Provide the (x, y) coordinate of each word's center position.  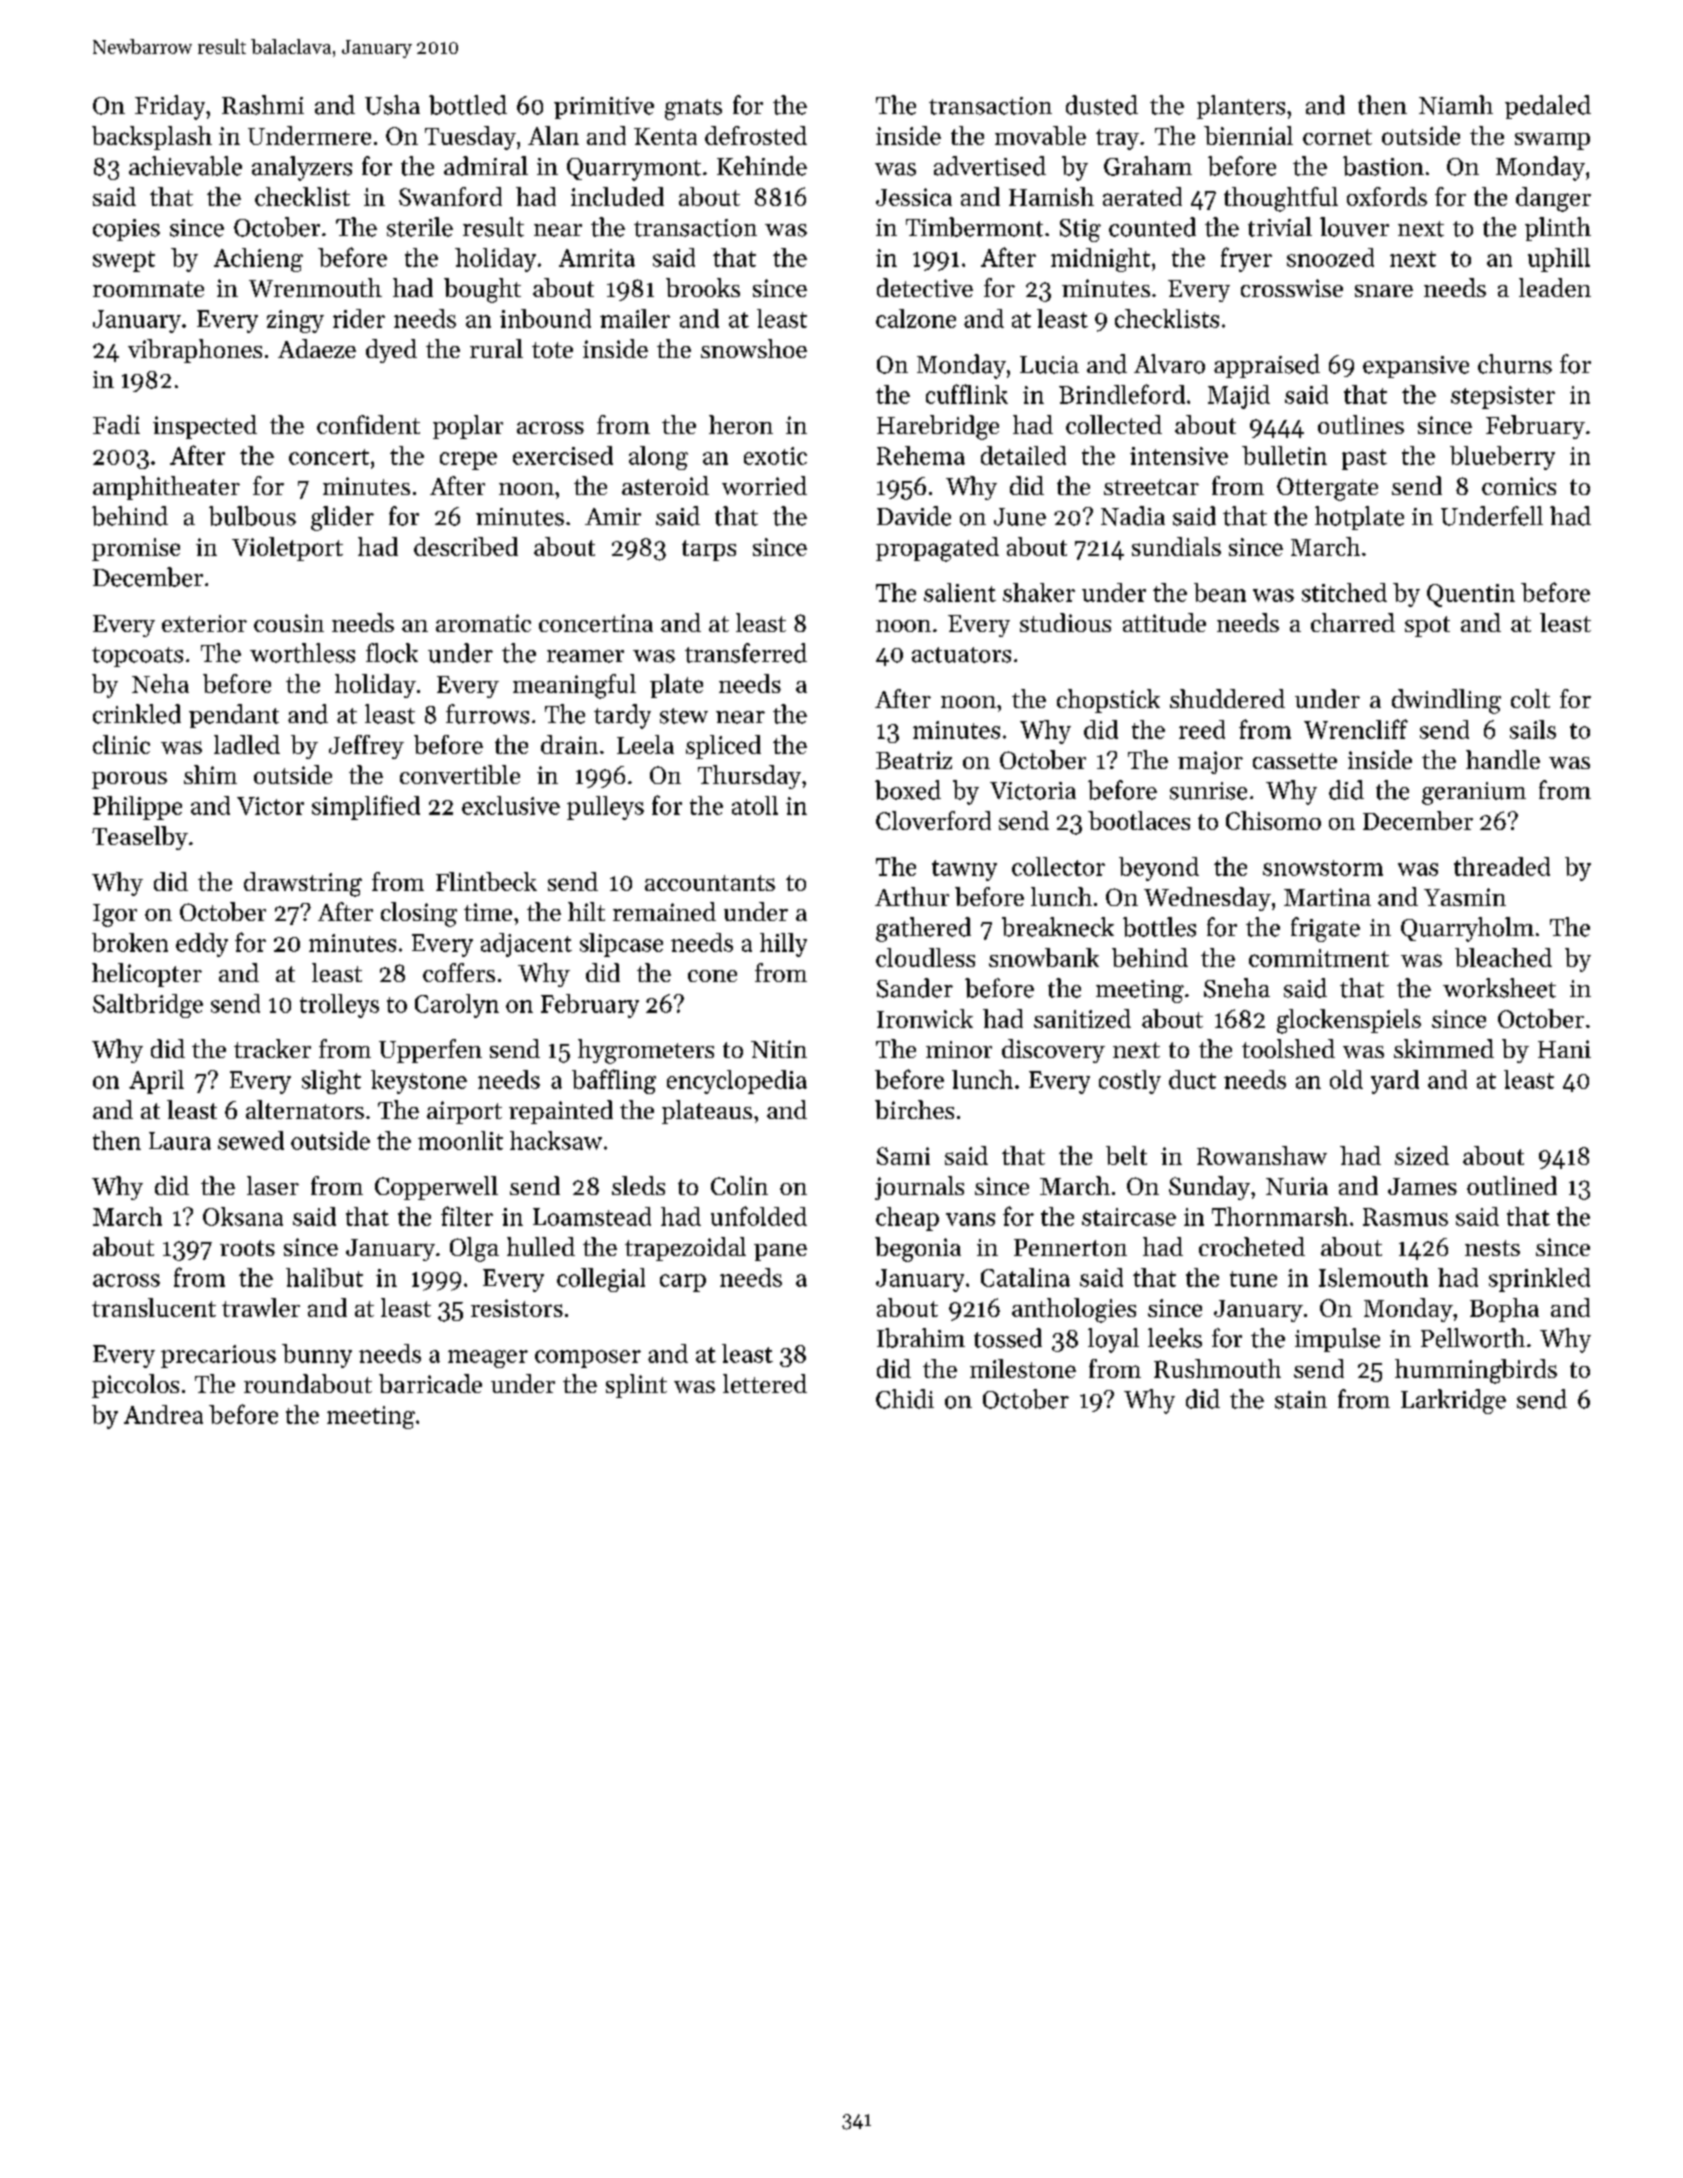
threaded (1502, 866)
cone (712, 976)
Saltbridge (148, 1006)
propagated (937, 549)
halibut (324, 1277)
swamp (1552, 141)
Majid (1239, 397)
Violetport (287, 549)
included (617, 196)
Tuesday (470, 138)
